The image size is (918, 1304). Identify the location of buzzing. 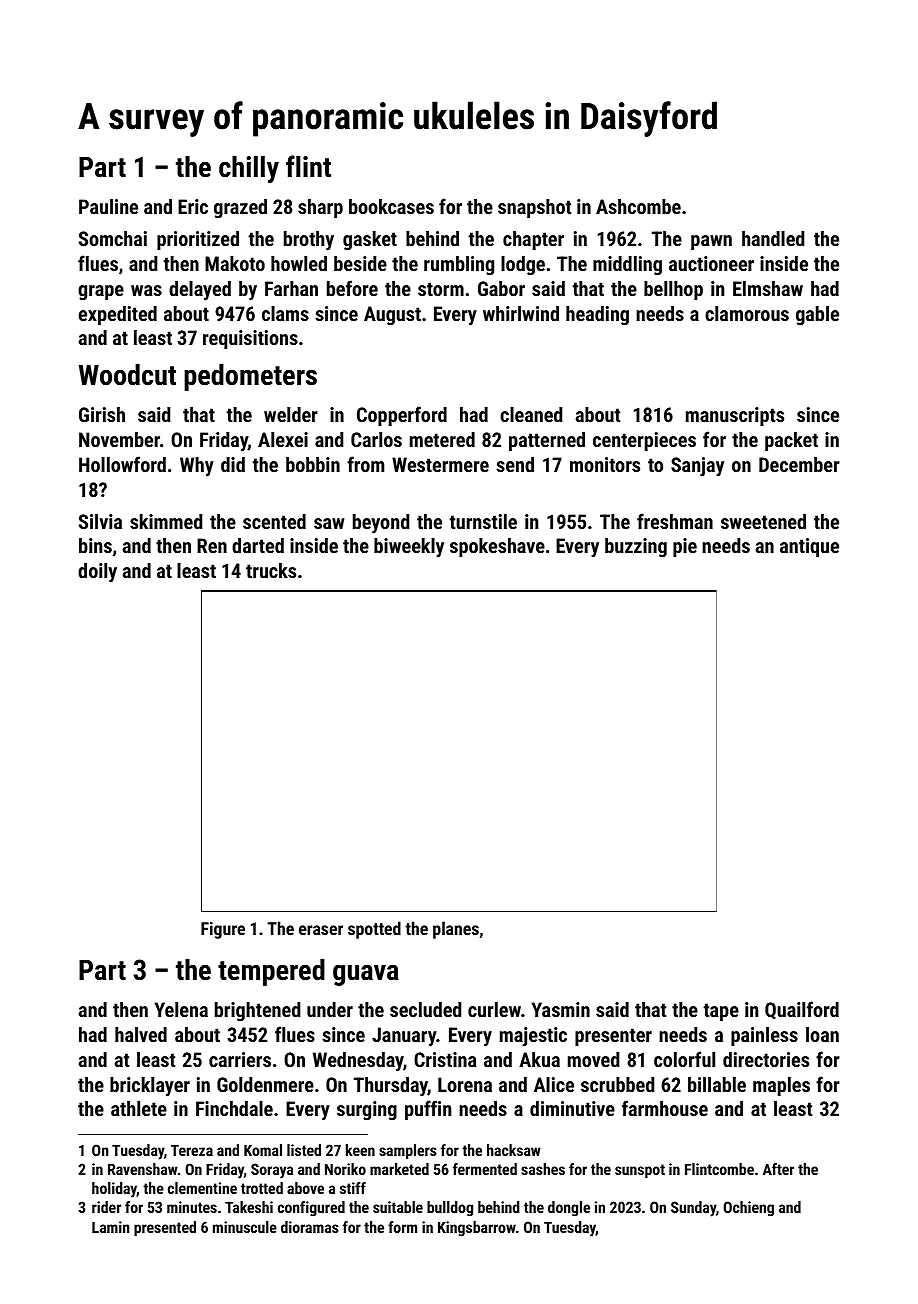
(636, 547).
